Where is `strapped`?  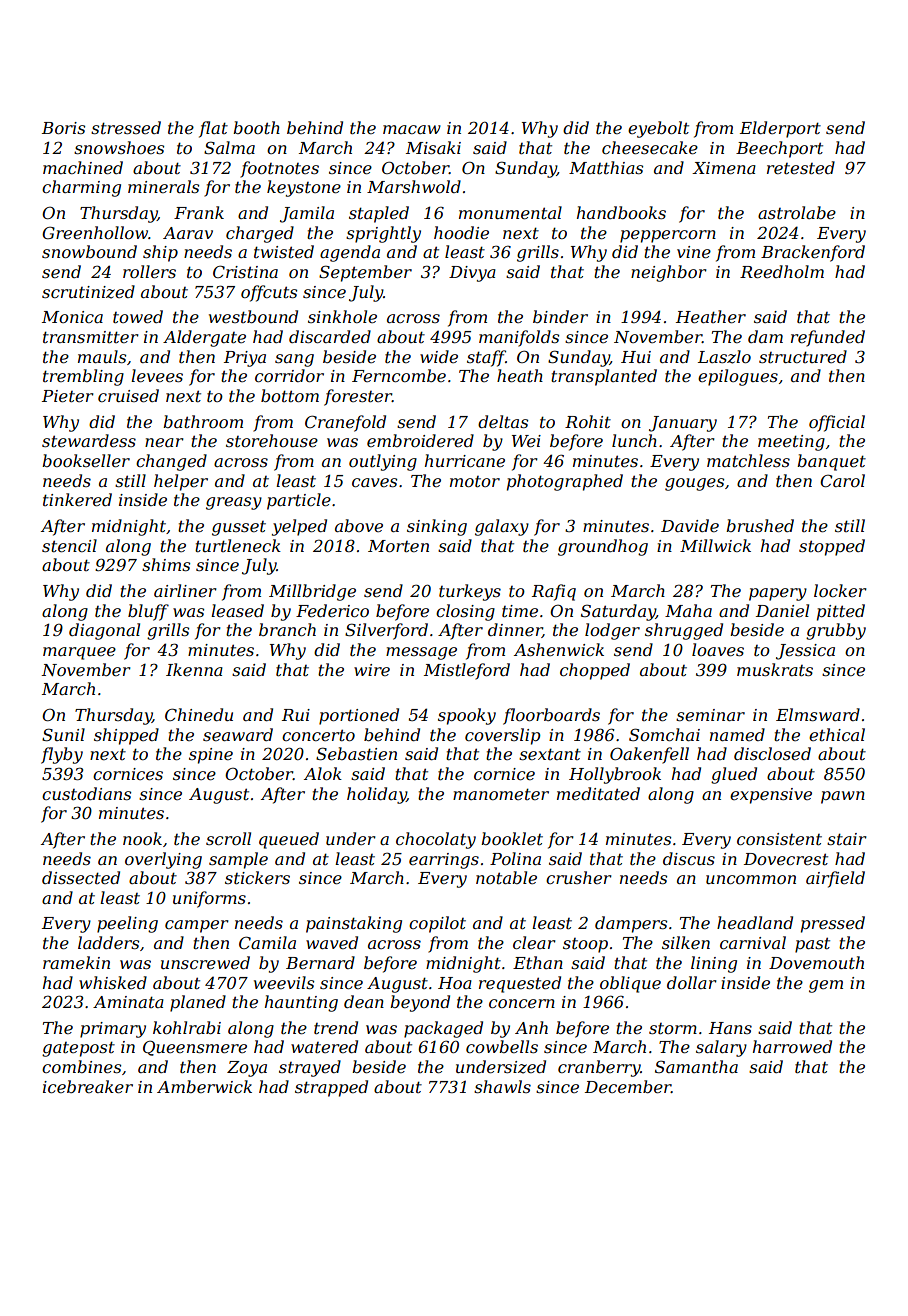 strapped is located at coordinates (331, 1088).
